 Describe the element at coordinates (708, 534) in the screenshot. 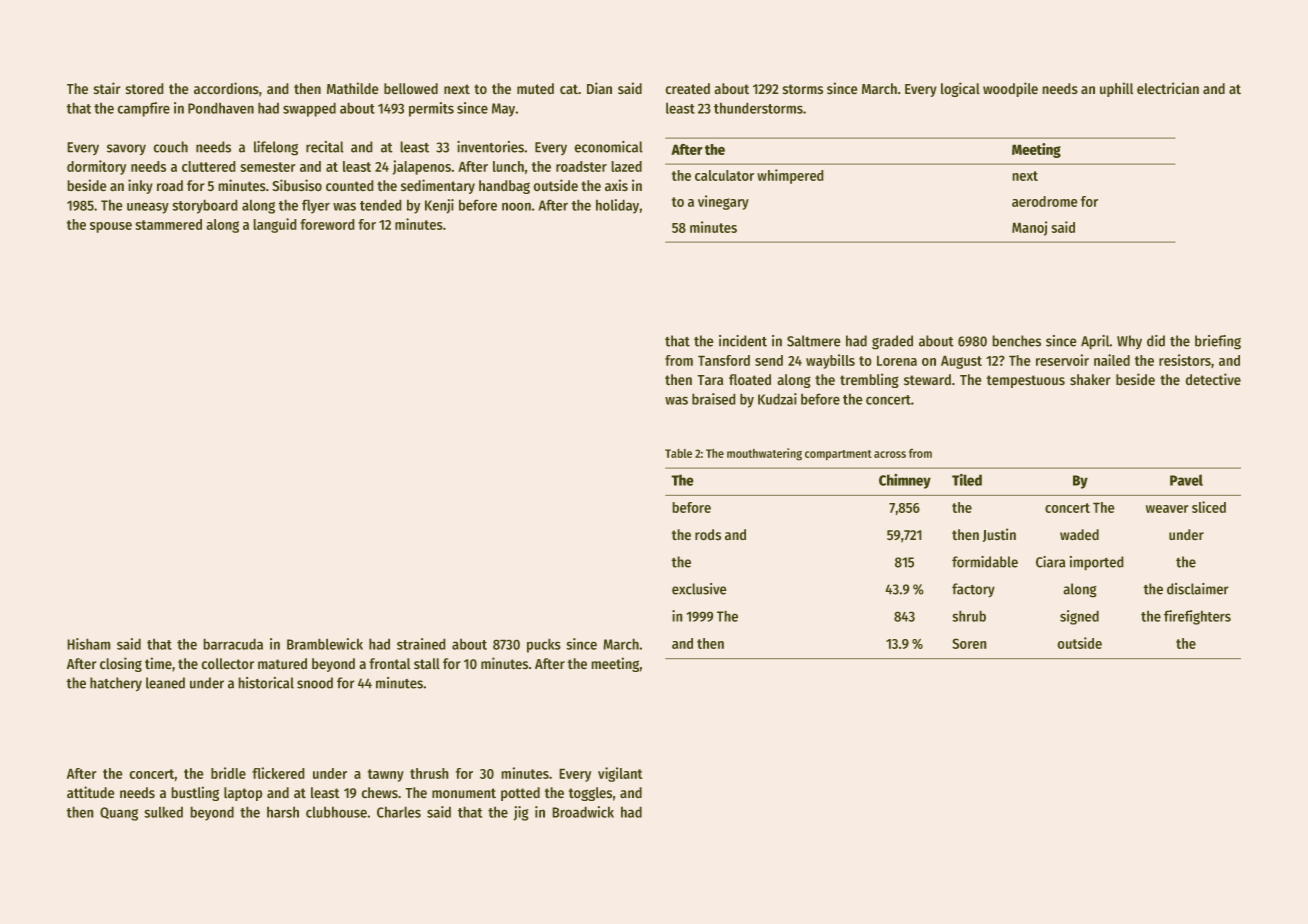

I see `rods` at that location.
